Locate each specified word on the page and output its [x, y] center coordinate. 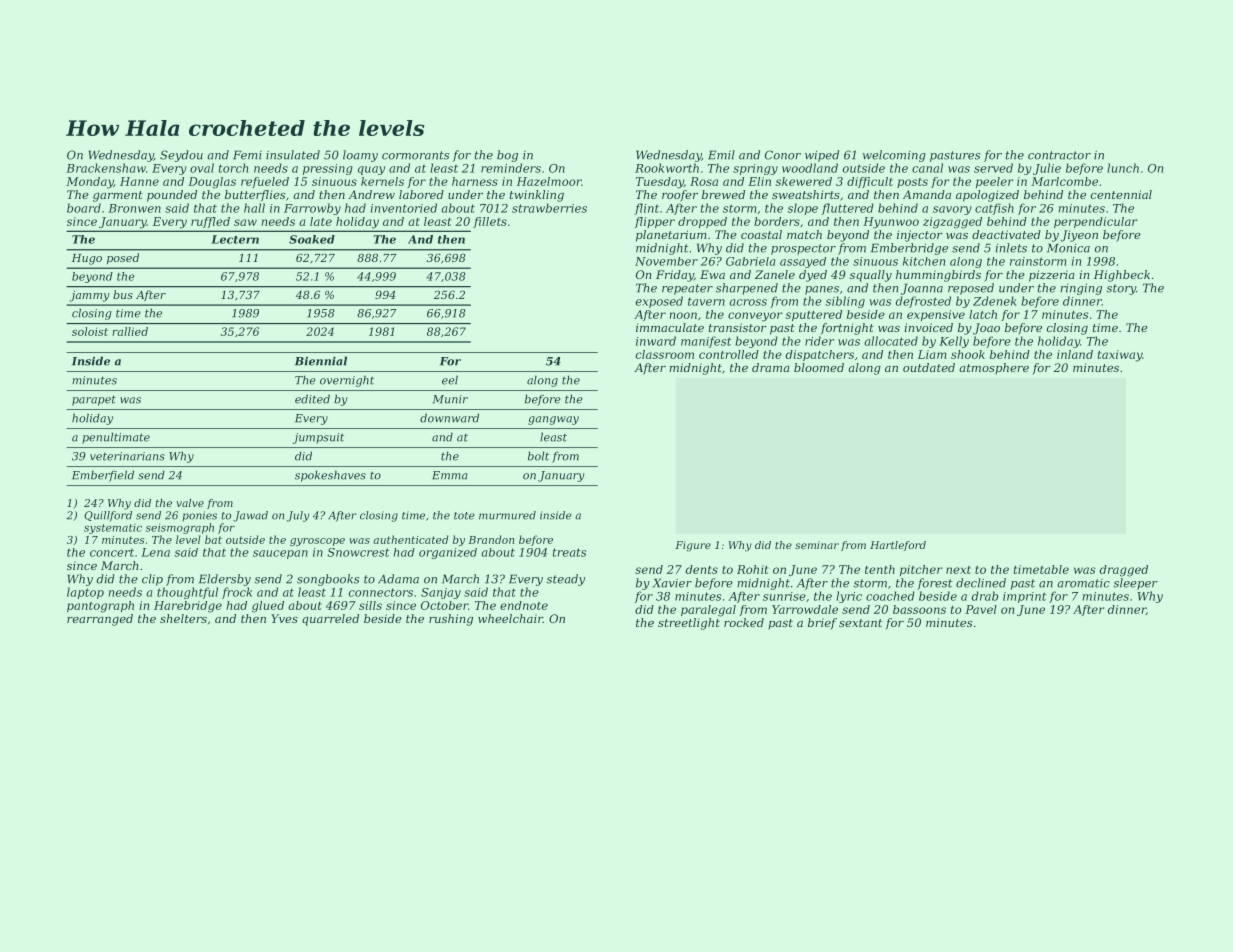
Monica [1068, 248]
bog [507, 156]
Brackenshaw [106, 168]
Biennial [321, 361]
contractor [1059, 155]
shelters [183, 618]
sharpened [747, 289]
